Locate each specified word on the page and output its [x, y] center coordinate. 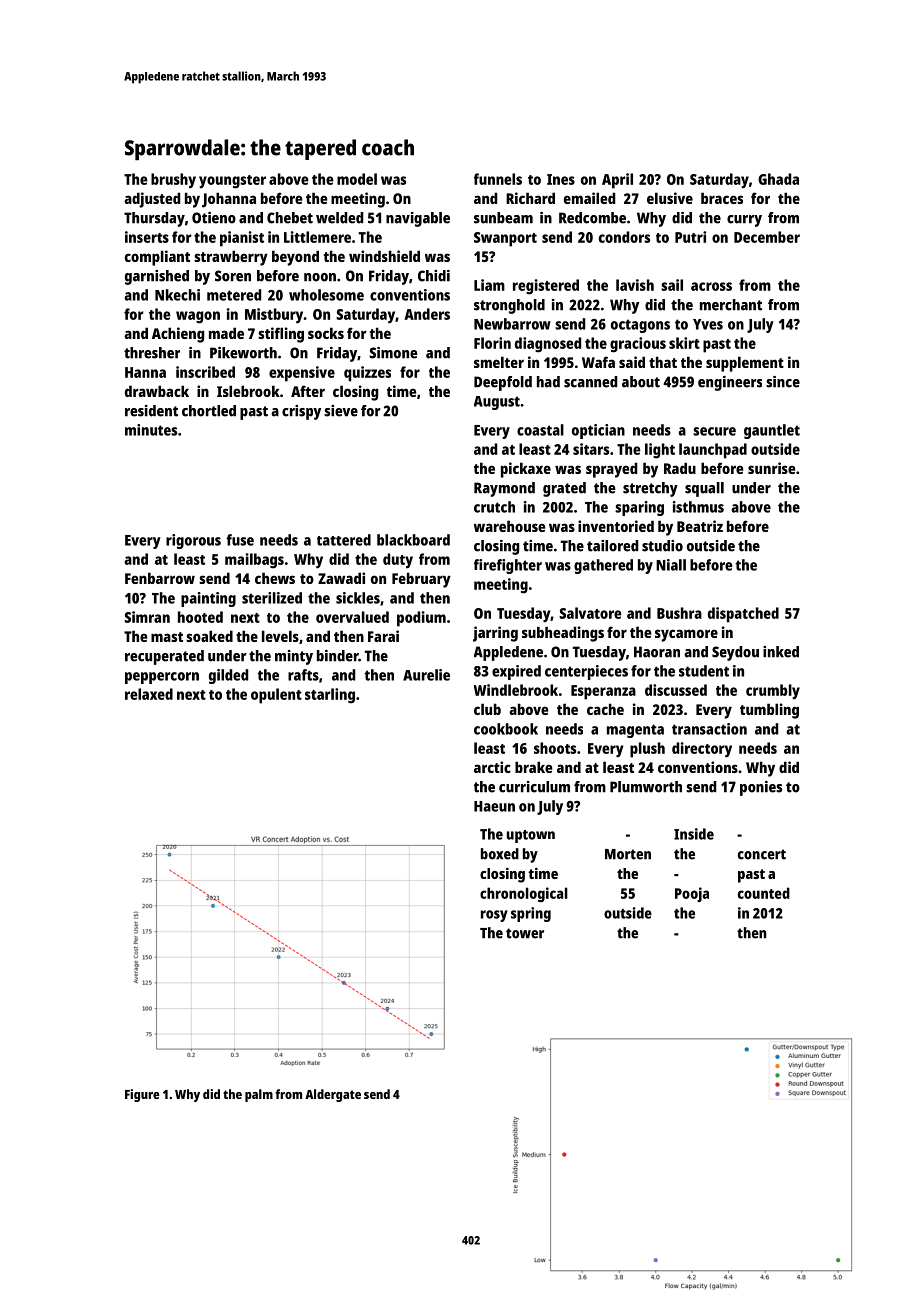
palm [259, 1095]
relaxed [149, 694]
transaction [709, 729]
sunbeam [503, 218]
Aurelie [426, 675]
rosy [494, 916]
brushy [173, 181]
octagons [640, 326]
